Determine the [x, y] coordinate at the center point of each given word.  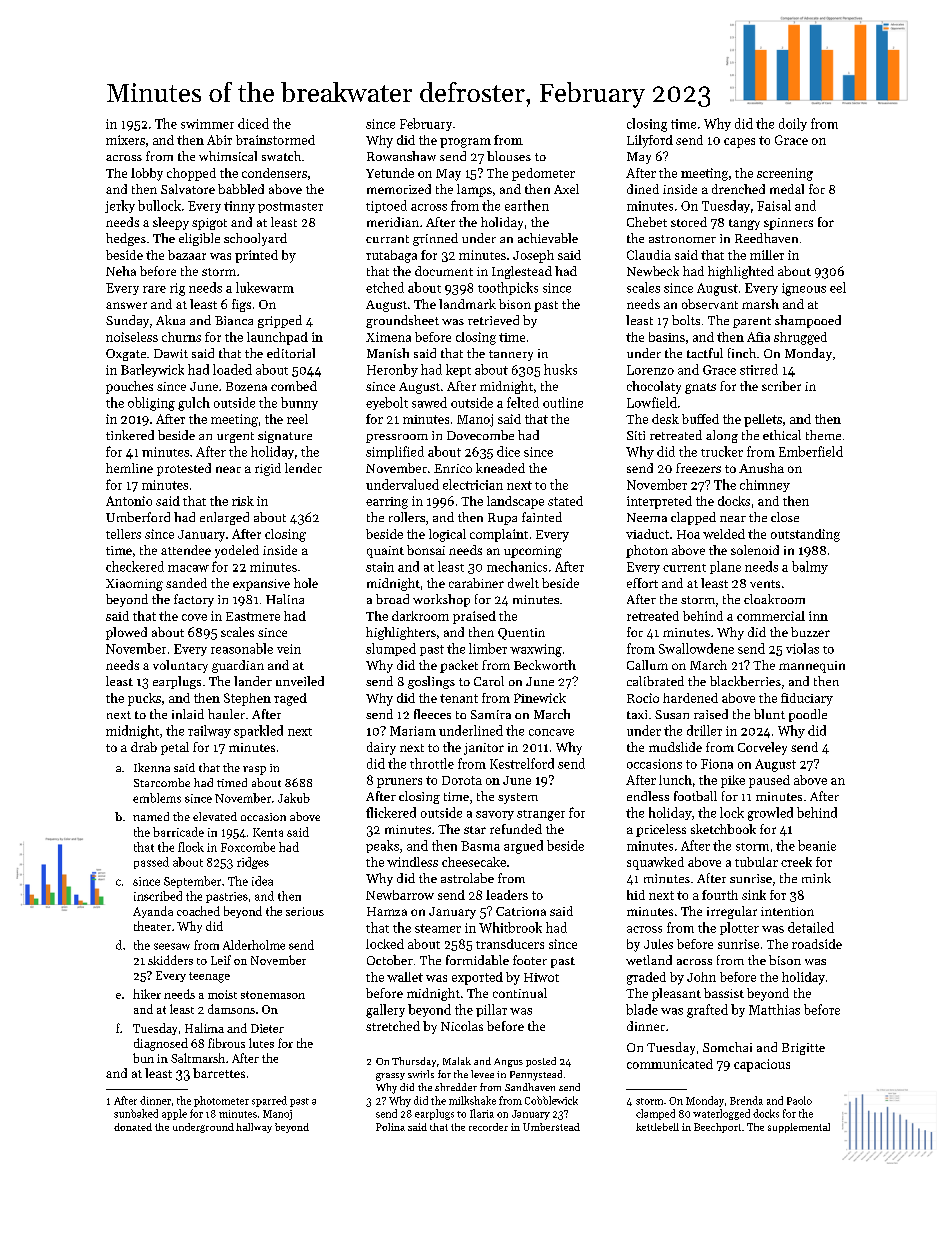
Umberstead [551, 1127]
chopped [191, 174]
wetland [649, 960]
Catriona [521, 911]
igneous [804, 289]
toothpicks [508, 288]
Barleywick [152, 370]
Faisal [774, 205]
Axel [566, 189]
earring [387, 503]
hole [306, 583]
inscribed [158, 896]
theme [823, 435]
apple [174, 1114]
